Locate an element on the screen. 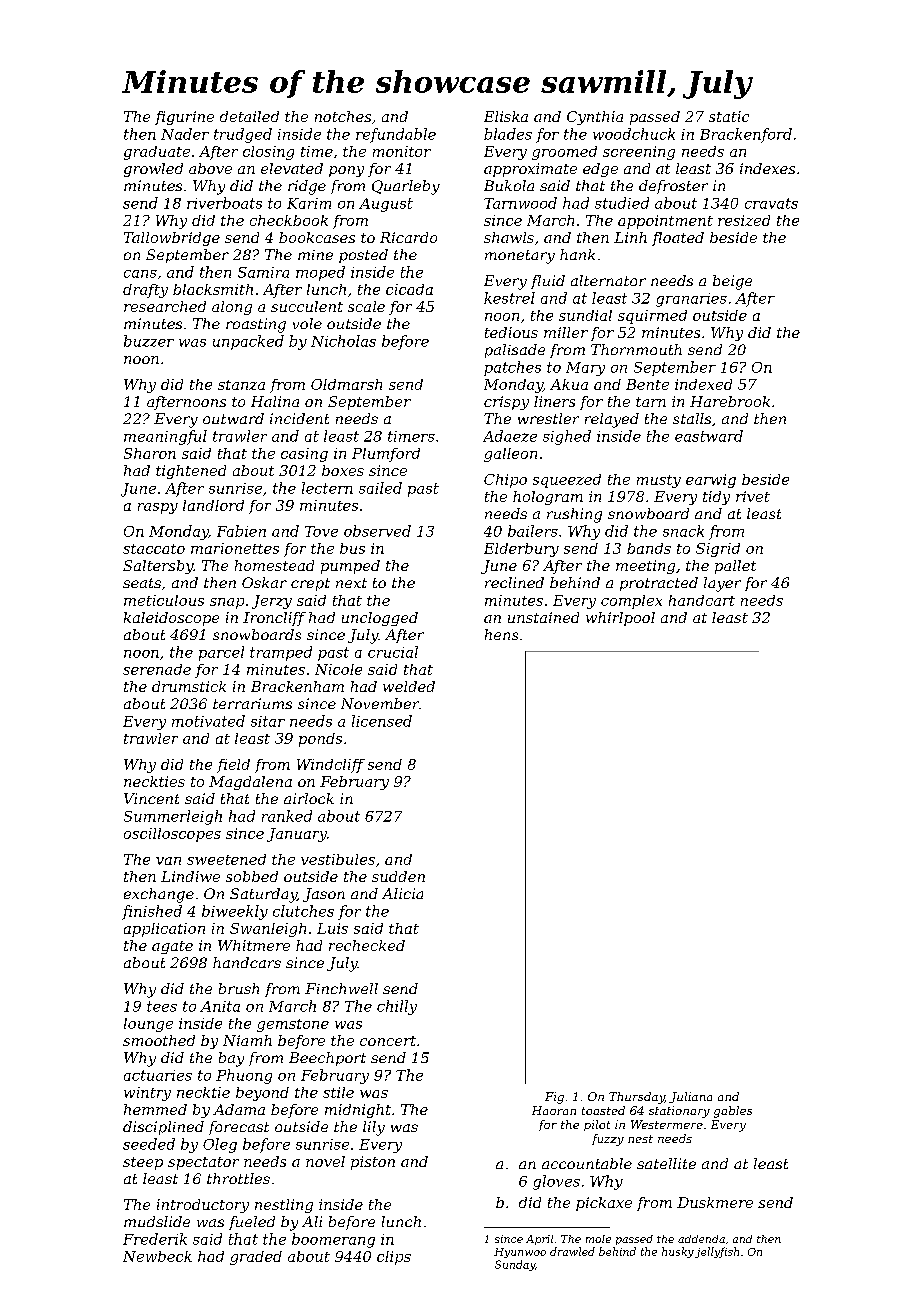 Image resolution: width=924 pixels, height=1308 pixels. defroster is located at coordinates (673, 187).
